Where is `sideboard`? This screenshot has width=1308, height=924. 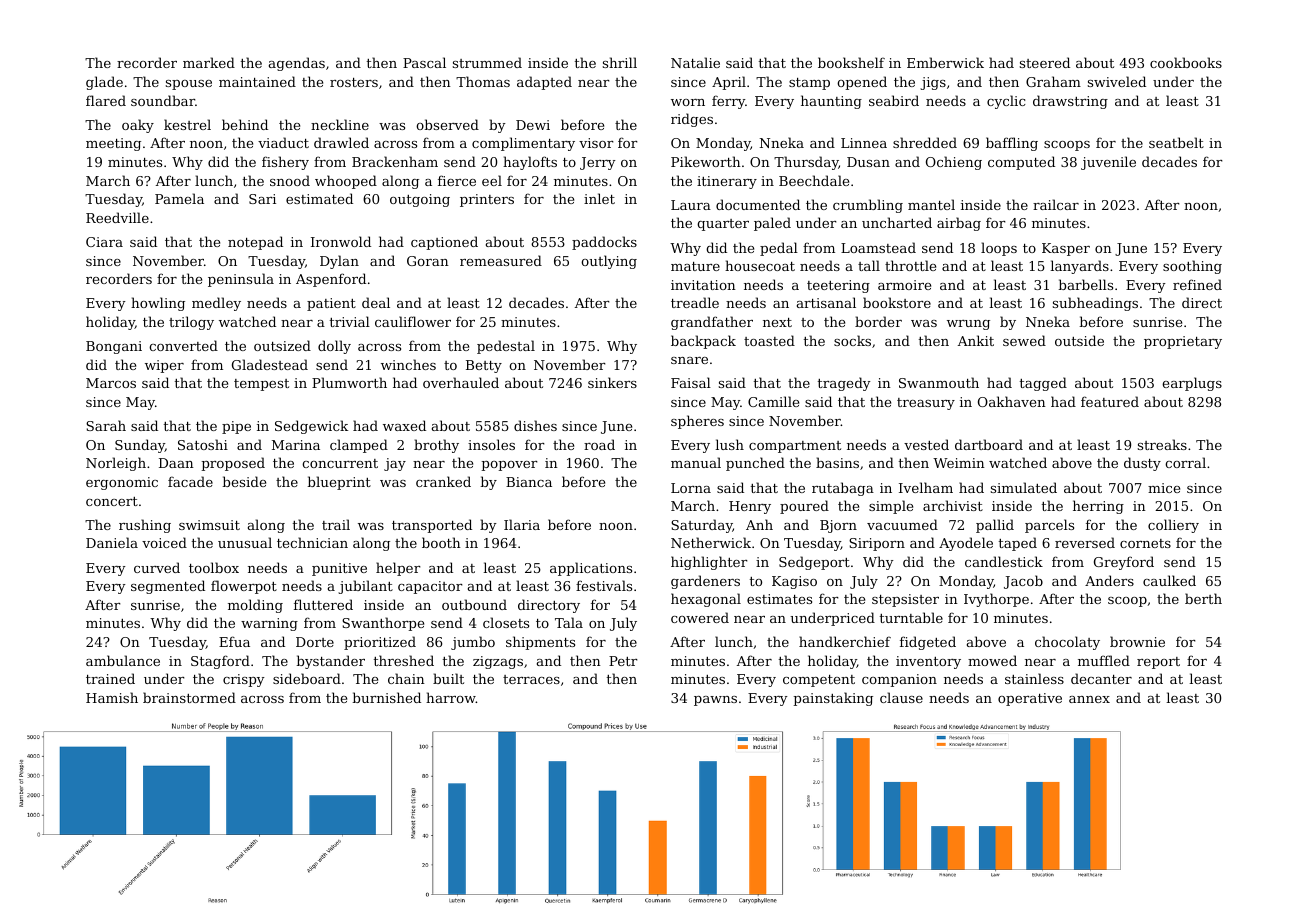
sideboard is located at coordinates (307, 678).
